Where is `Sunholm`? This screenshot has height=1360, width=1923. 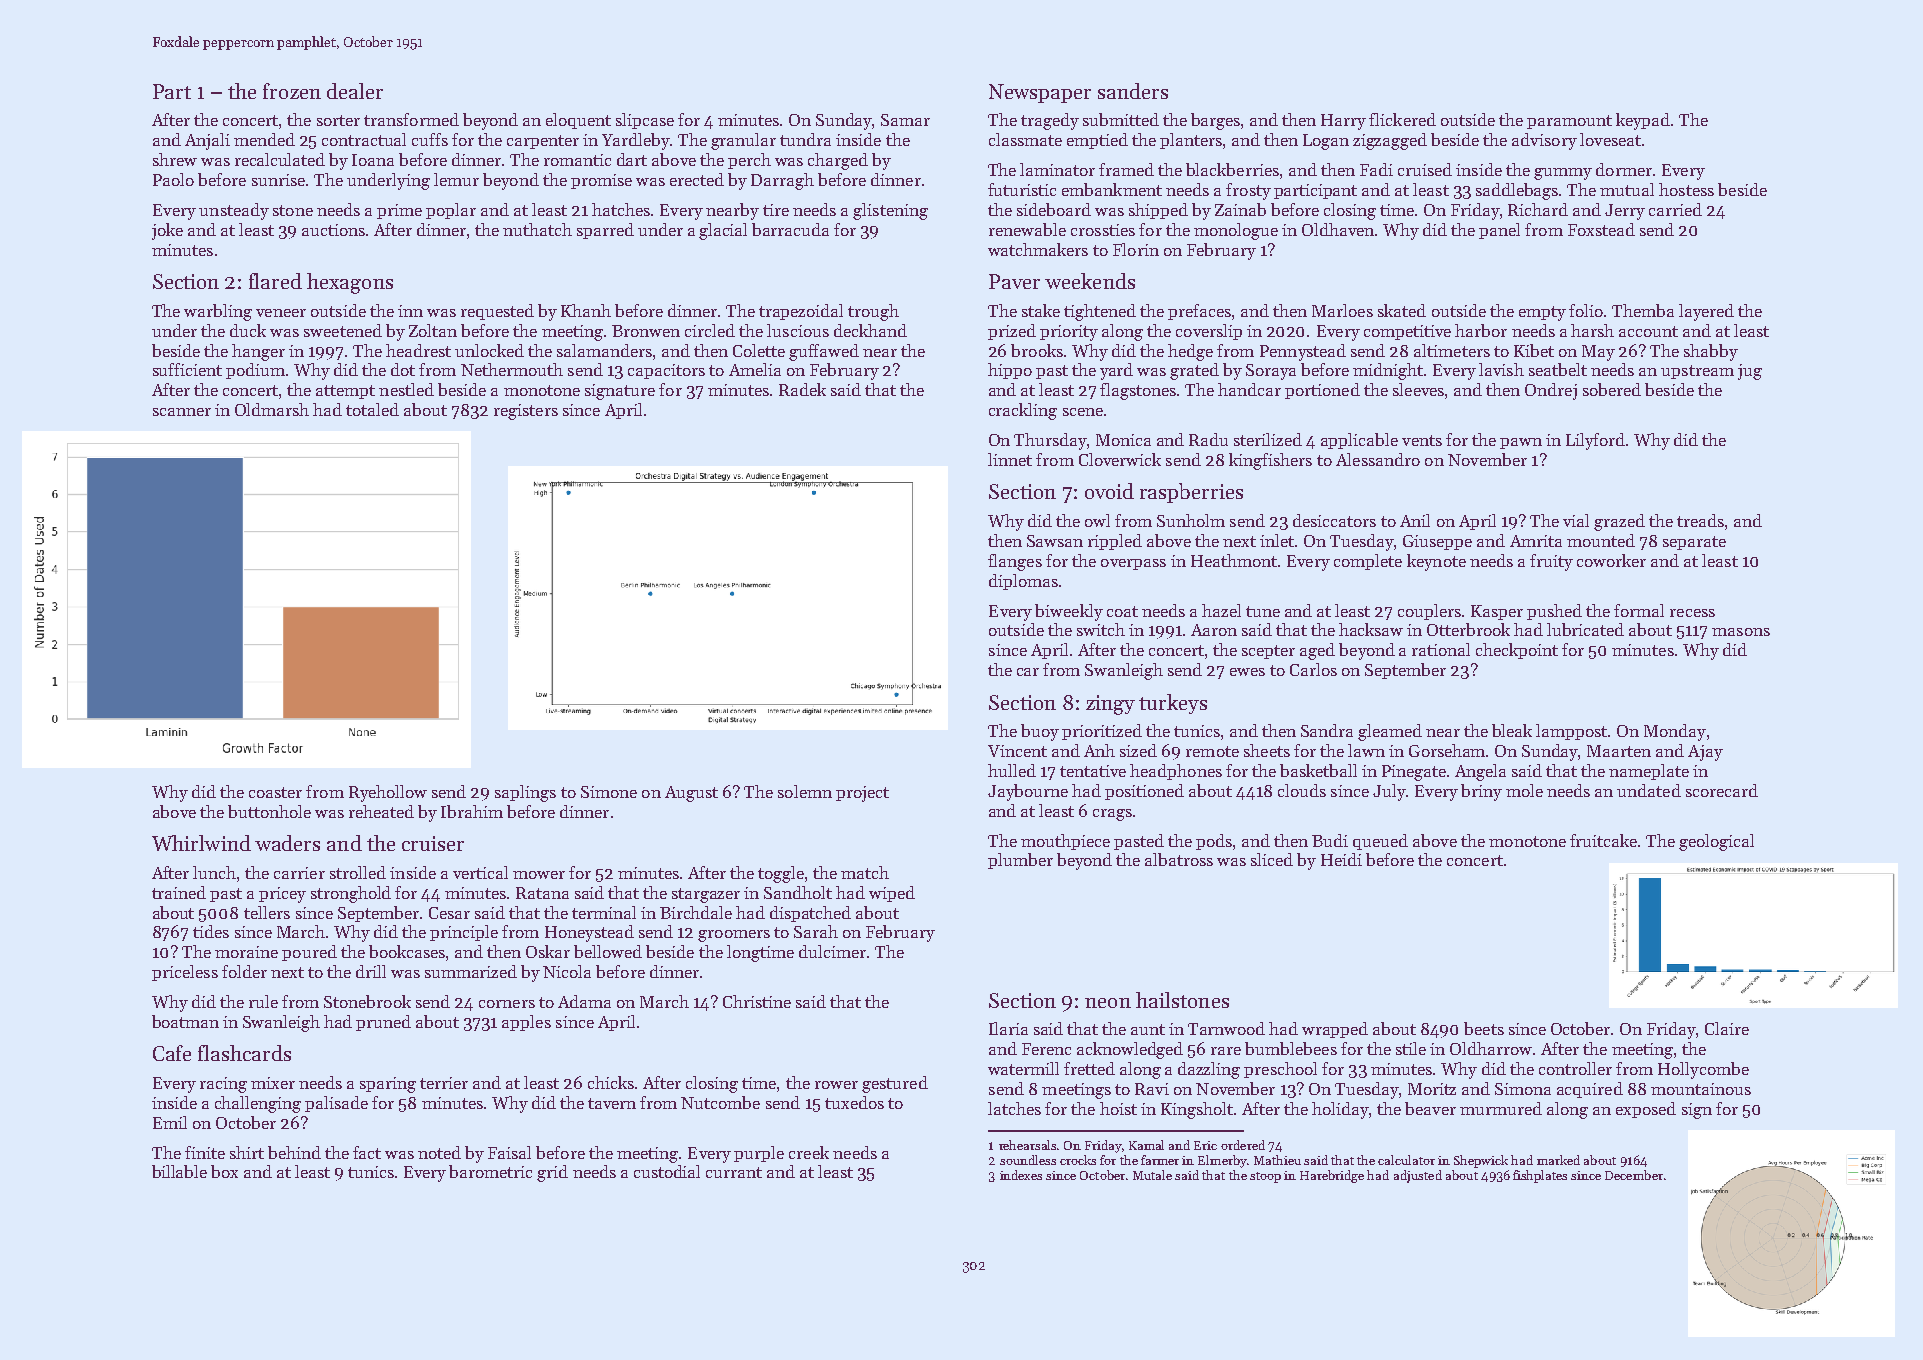 Sunholm is located at coordinates (1191, 520).
